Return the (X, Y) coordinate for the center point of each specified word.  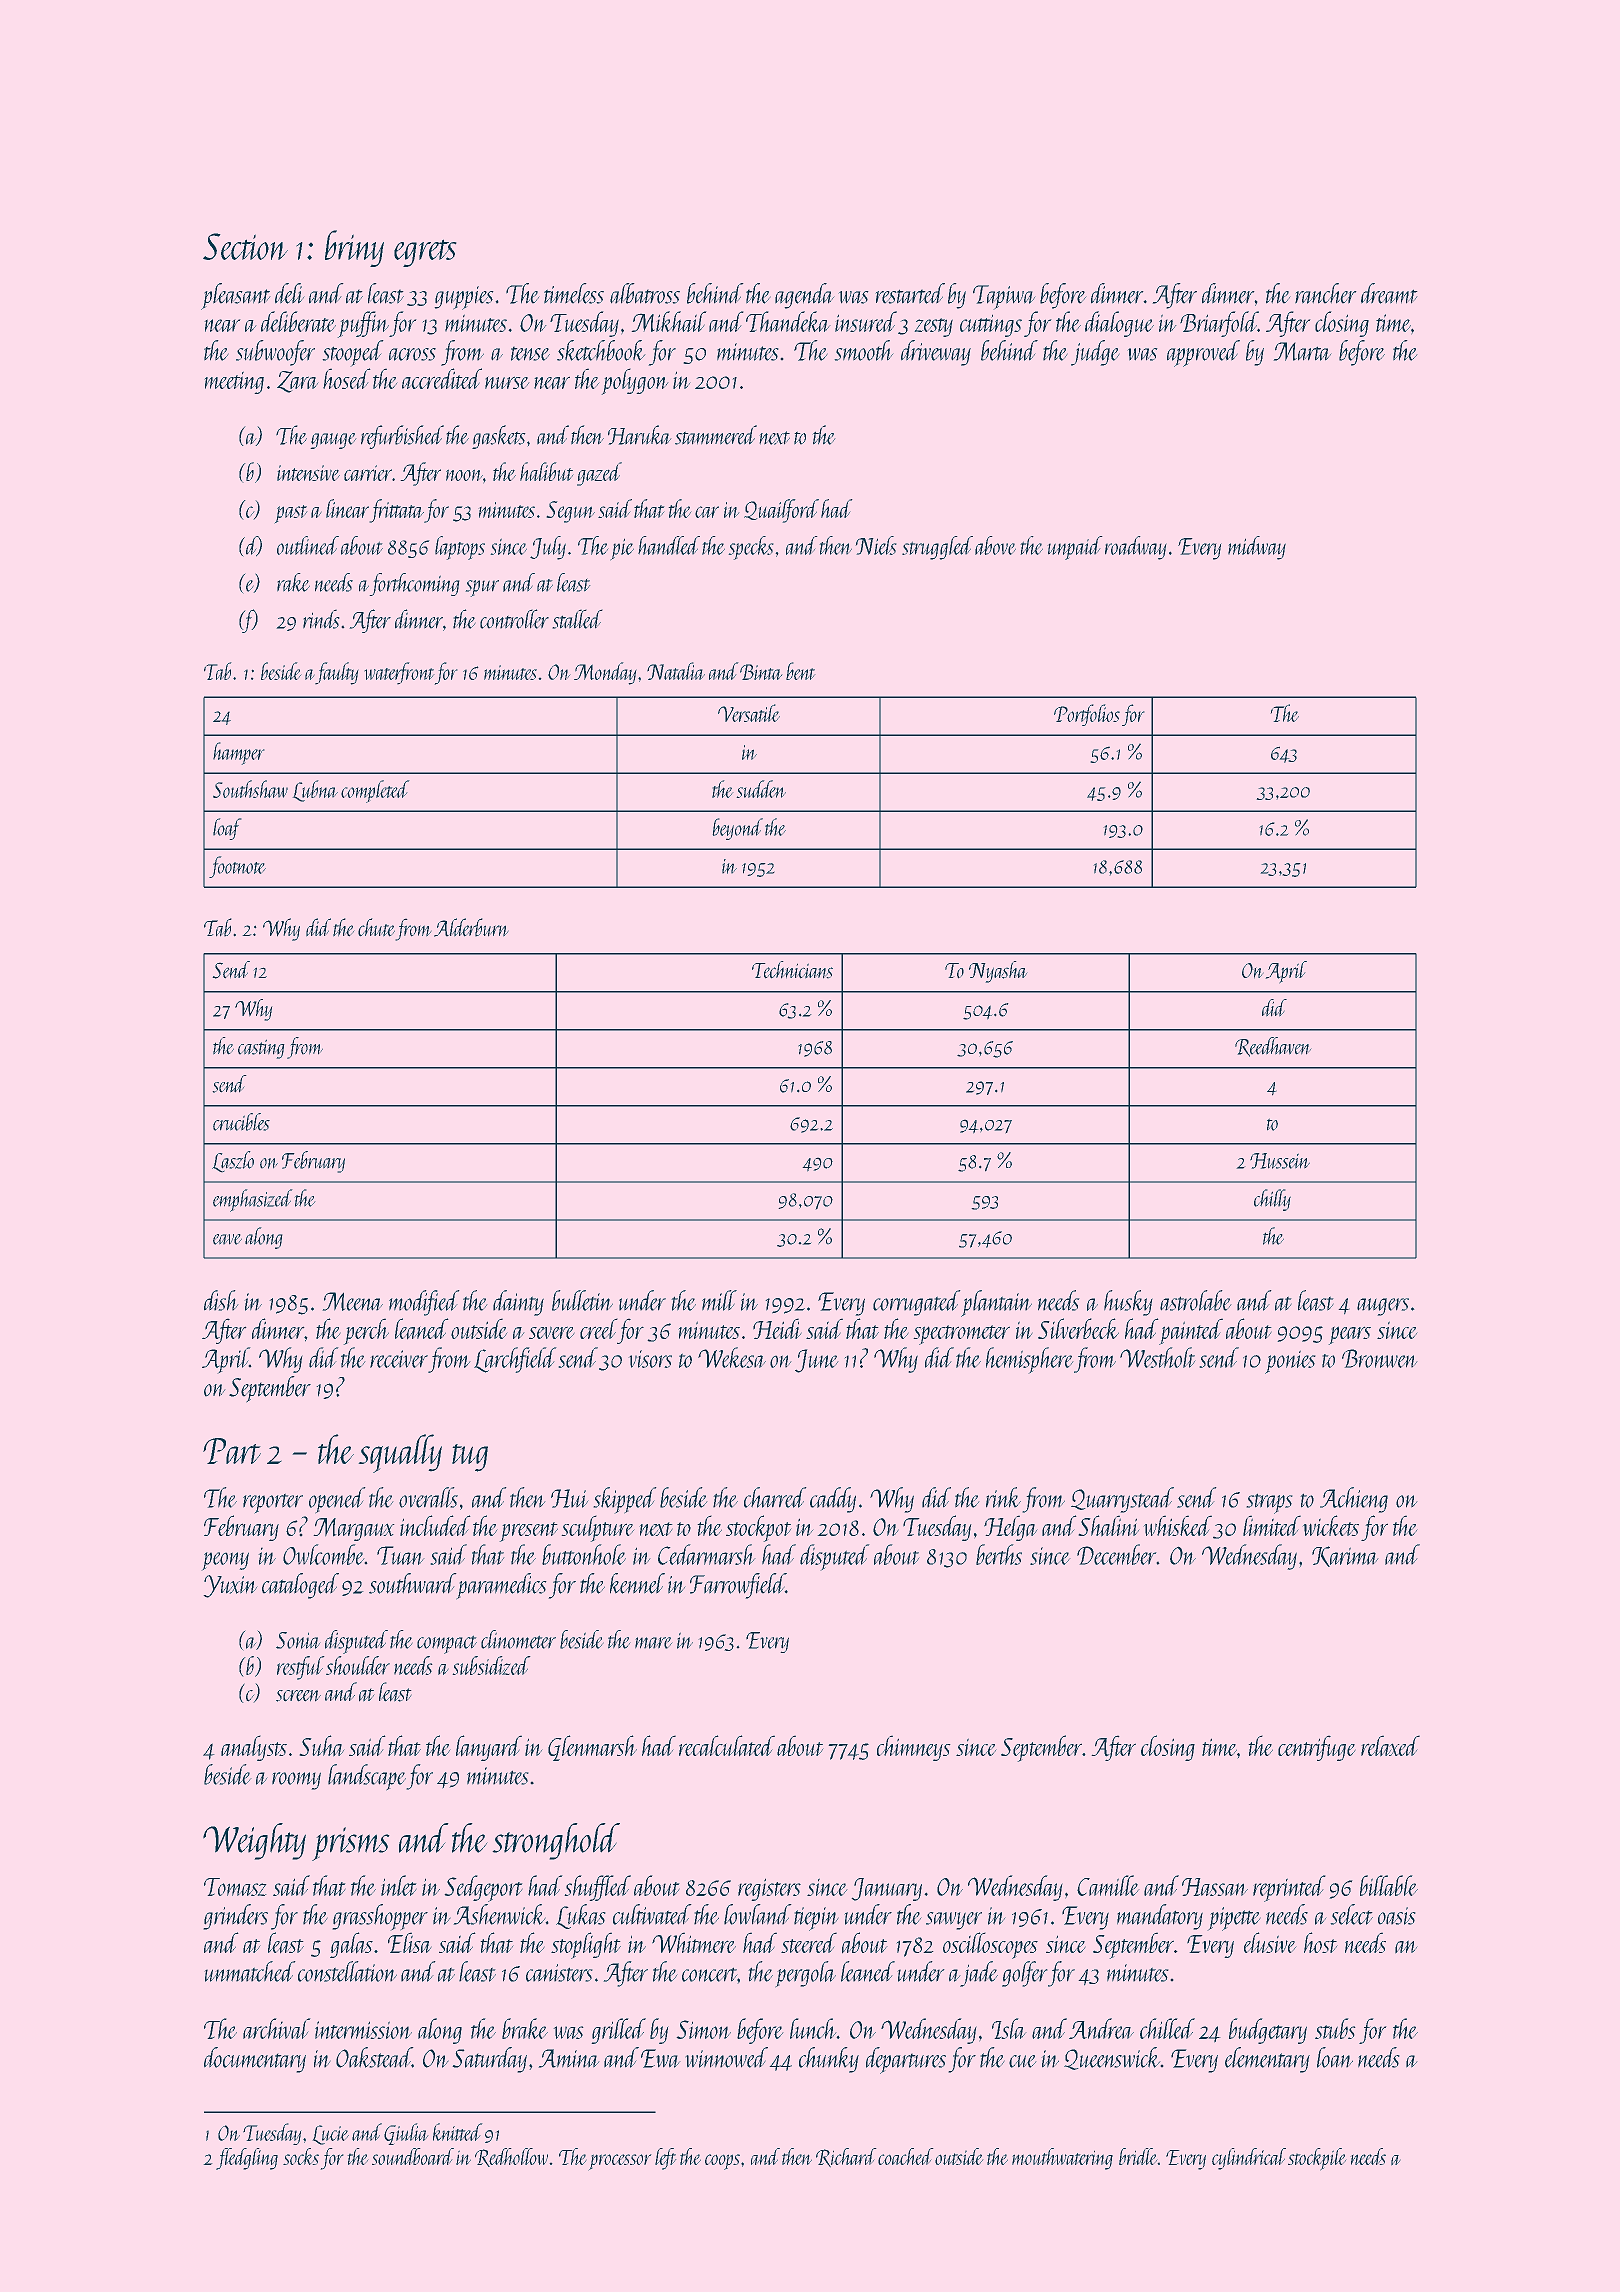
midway (1257, 548)
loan (1335, 2057)
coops (722, 2162)
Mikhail (669, 321)
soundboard (413, 2156)
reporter (273, 1503)
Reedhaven (1273, 1047)
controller (514, 619)
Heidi (777, 1329)
